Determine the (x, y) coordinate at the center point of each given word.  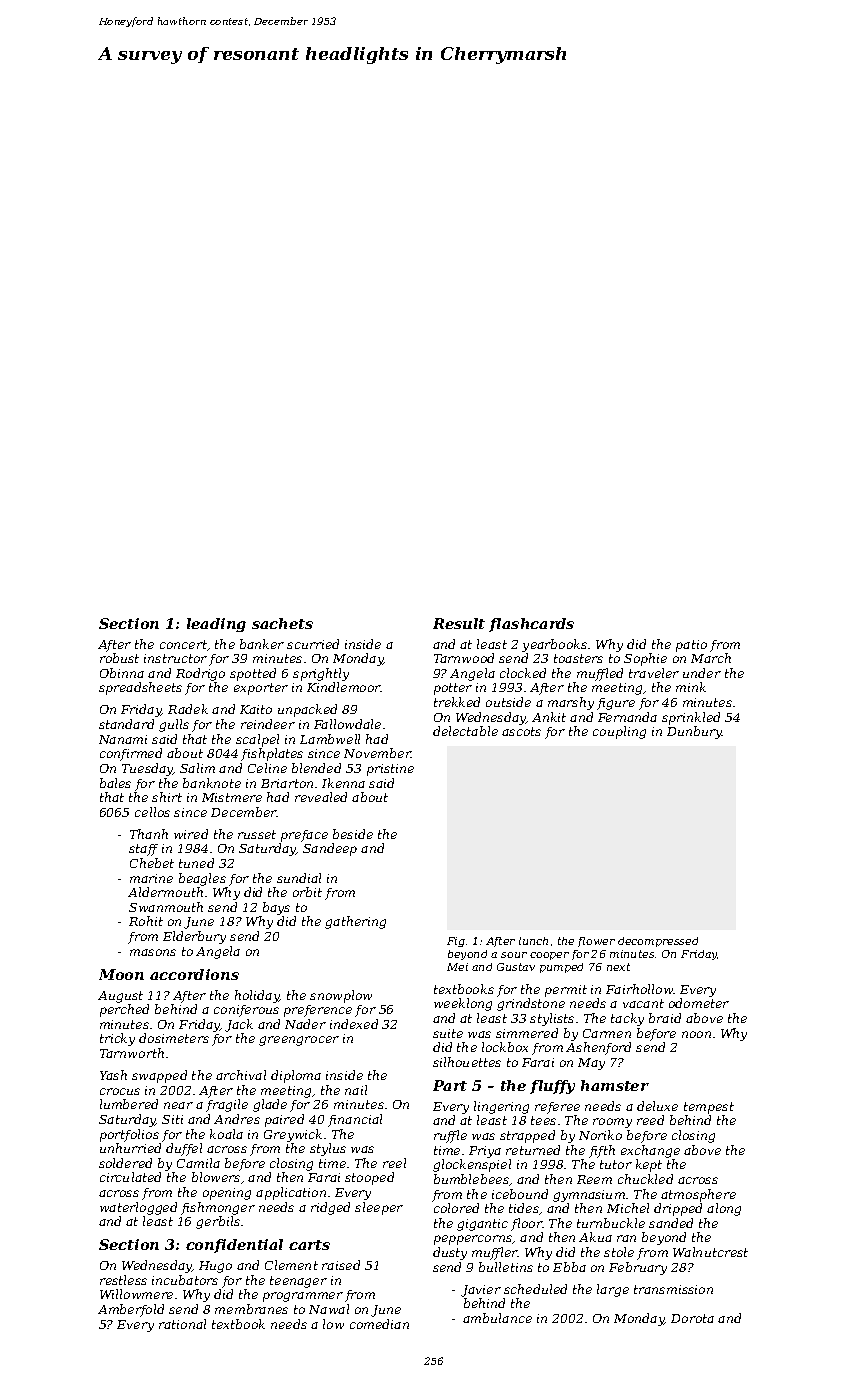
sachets (282, 623)
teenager (298, 1282)
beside (353, 834)
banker (262, 644)
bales (115, 783)
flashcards (531, 625)
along (724, 1209)
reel (394, 1163)
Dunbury (694, 732)
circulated (130, 1177)
